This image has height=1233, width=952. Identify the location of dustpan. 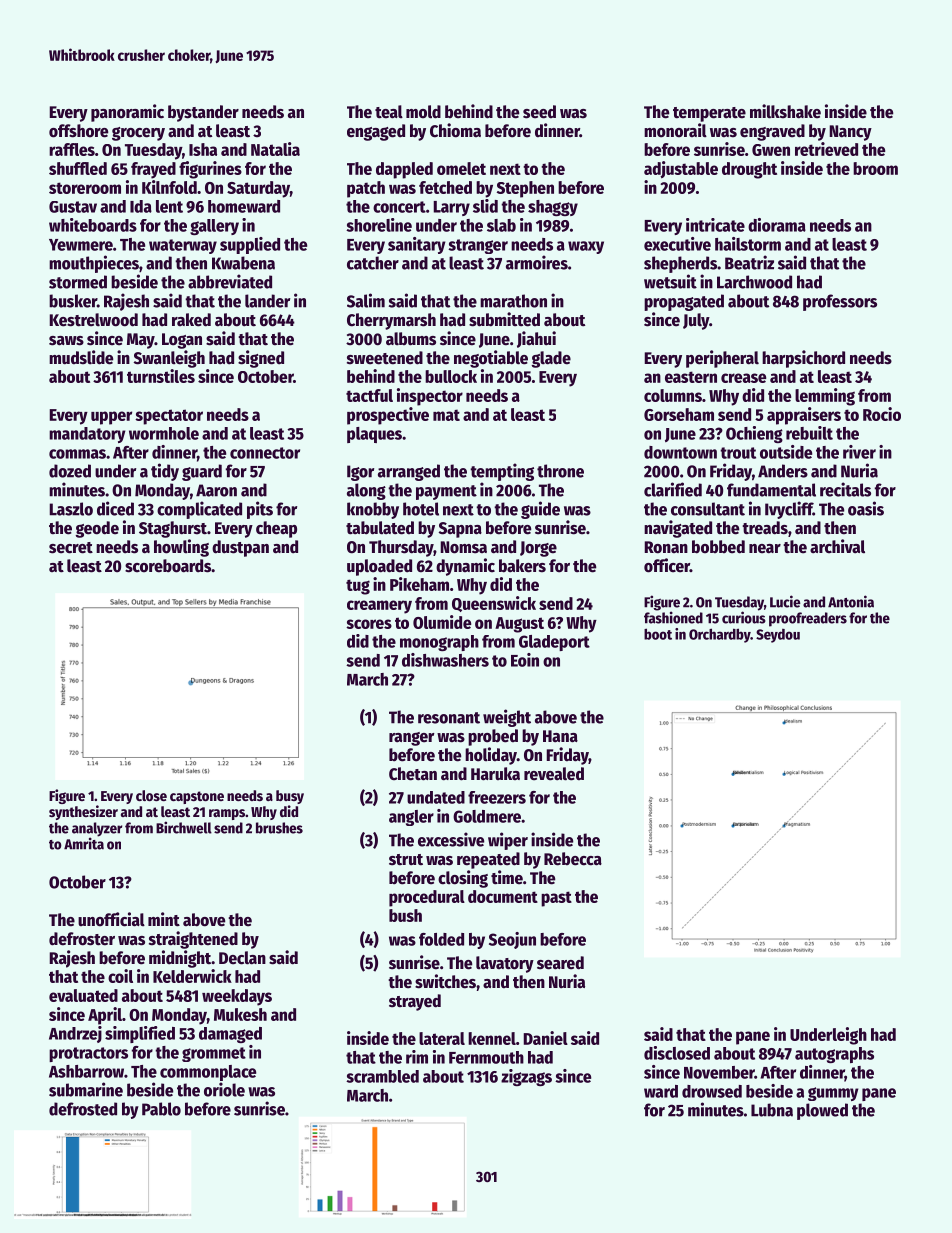
(240, 548).
